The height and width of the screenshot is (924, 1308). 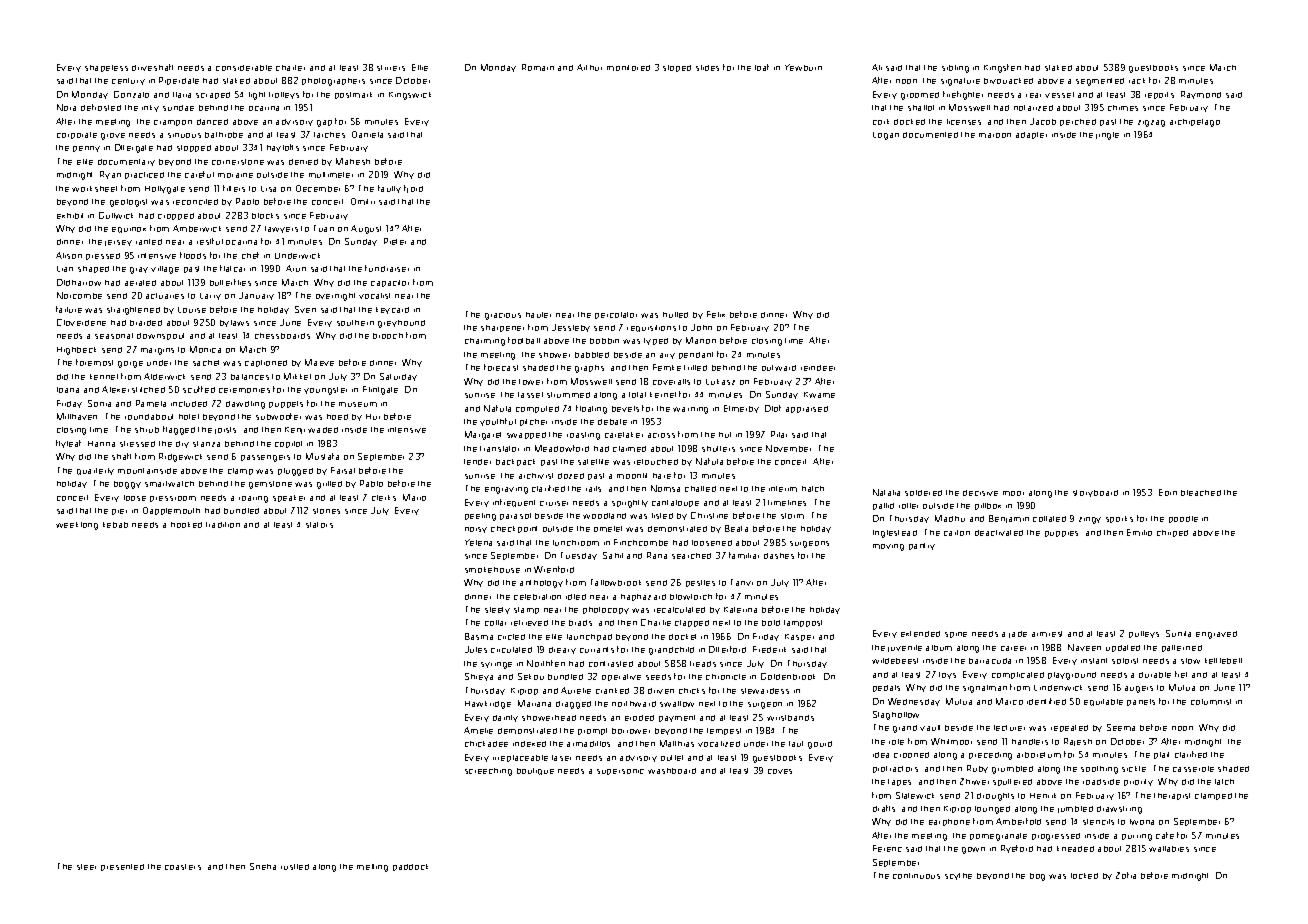 What do you see at coordinates (122, 867) in the screenshot?
I see `presented` at bounding box center [122, 867].
